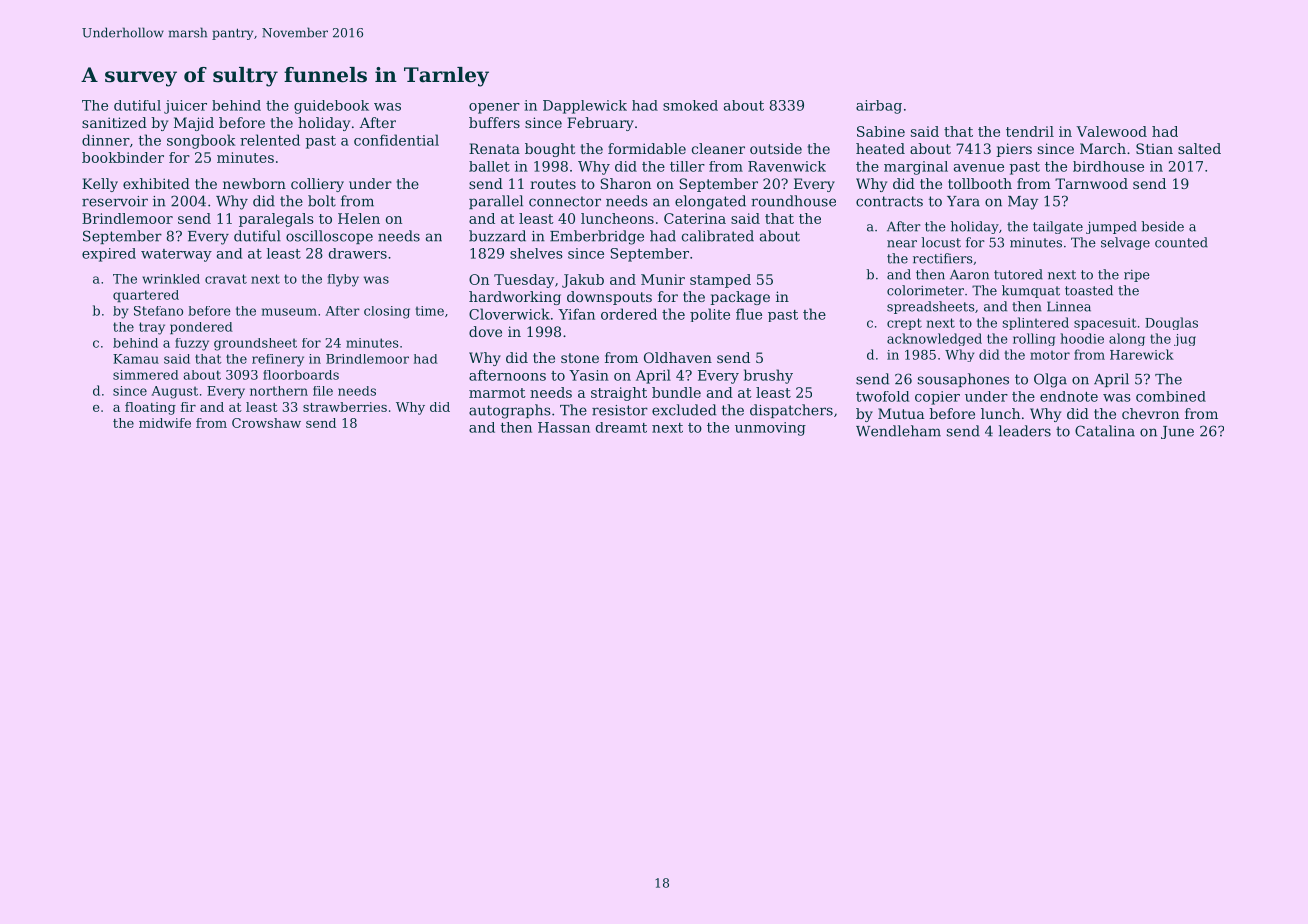  Describe the element at coordinates (331, 107) in the screenshot. I see `guidebook` at that location.
